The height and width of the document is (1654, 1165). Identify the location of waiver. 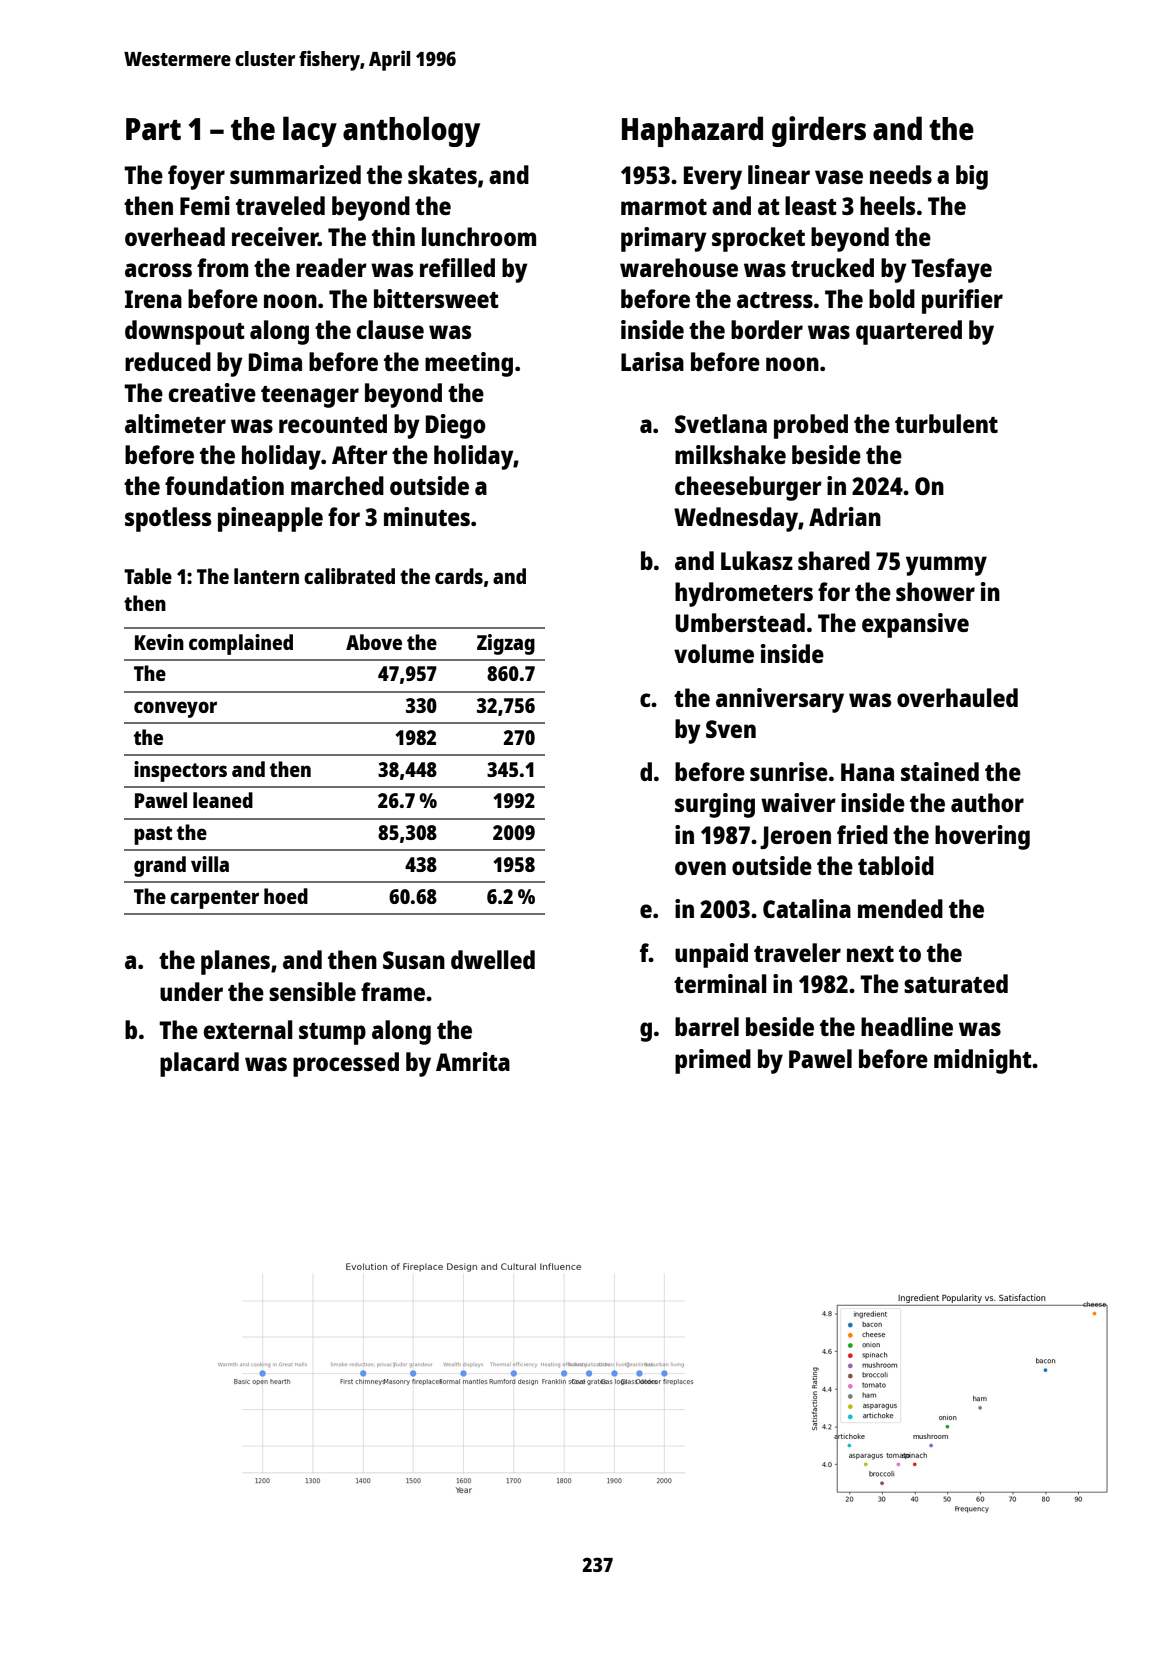
(798, 802).
